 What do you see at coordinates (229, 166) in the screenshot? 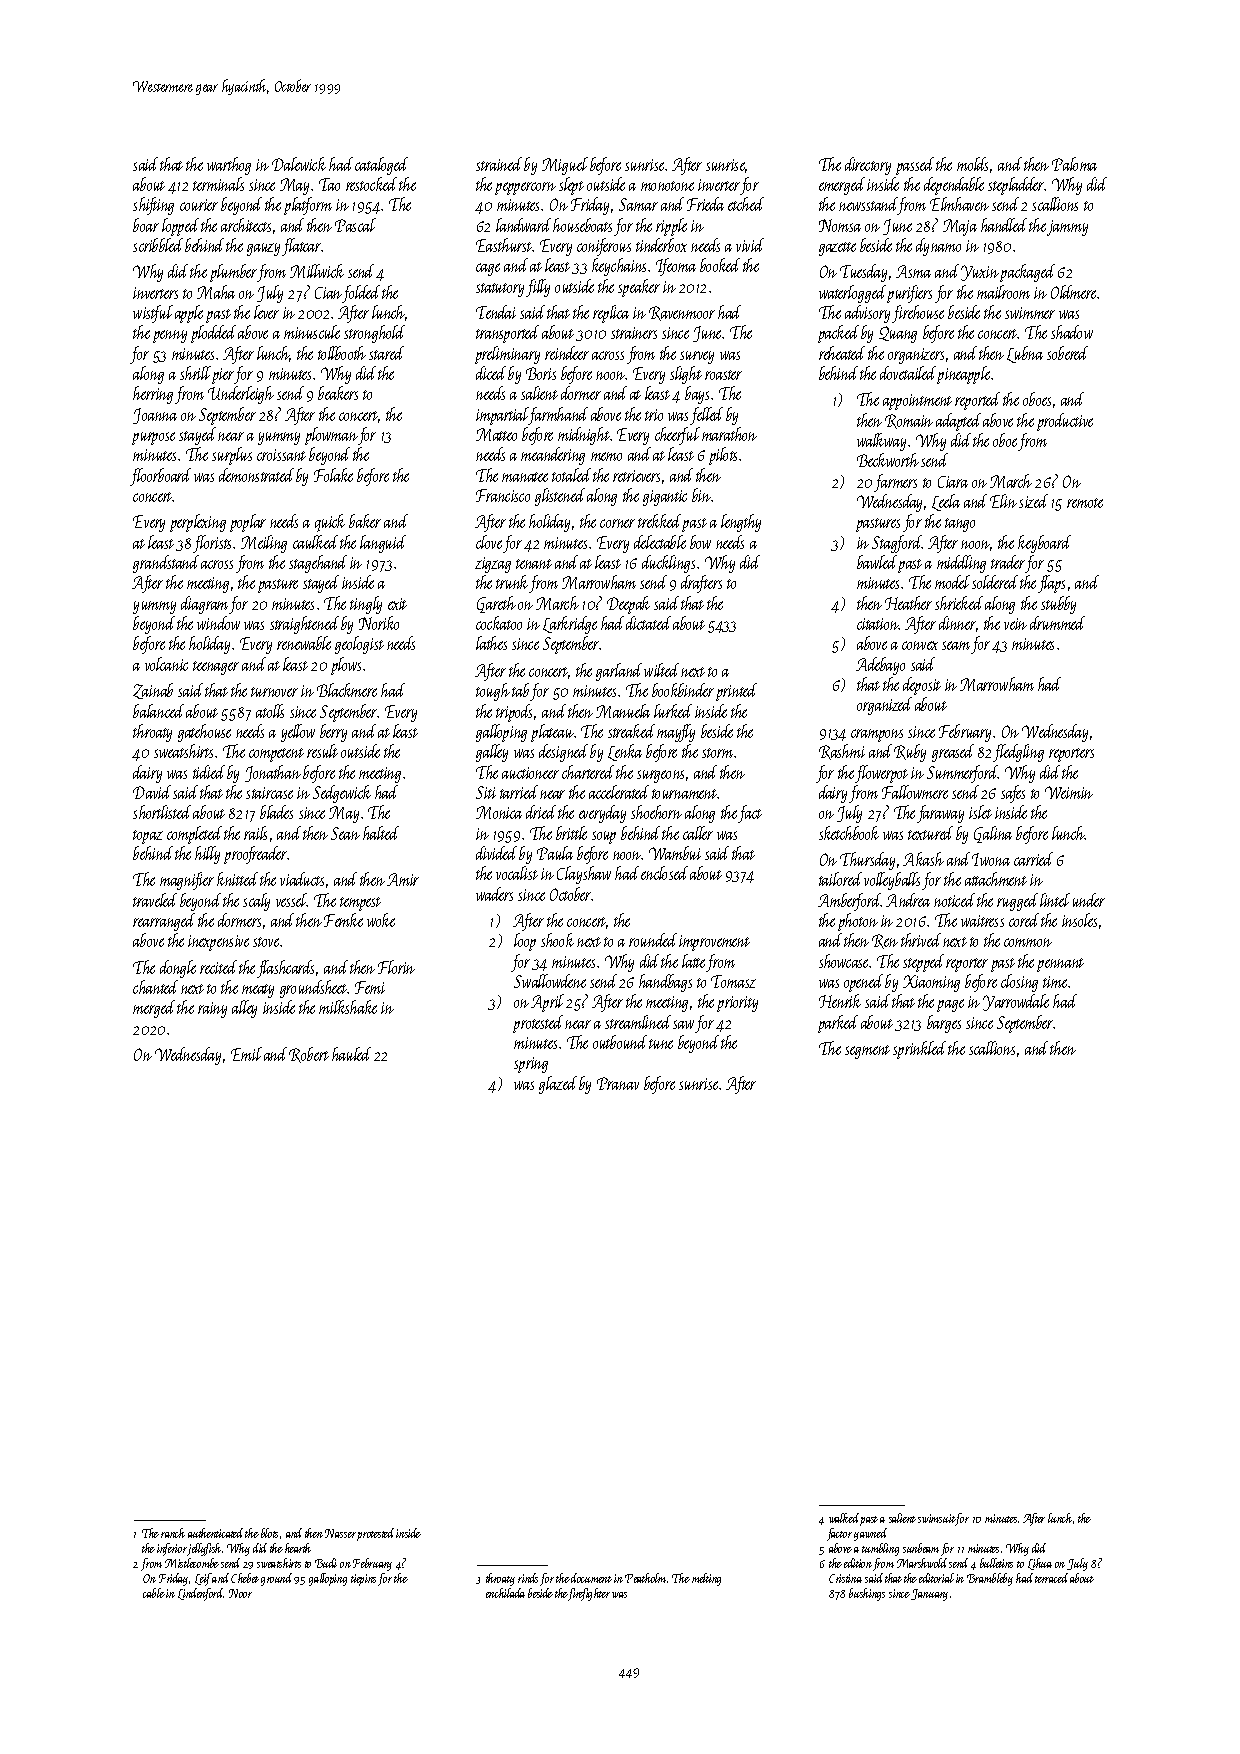
I see `warthog` at bounding box center [229, 166].
